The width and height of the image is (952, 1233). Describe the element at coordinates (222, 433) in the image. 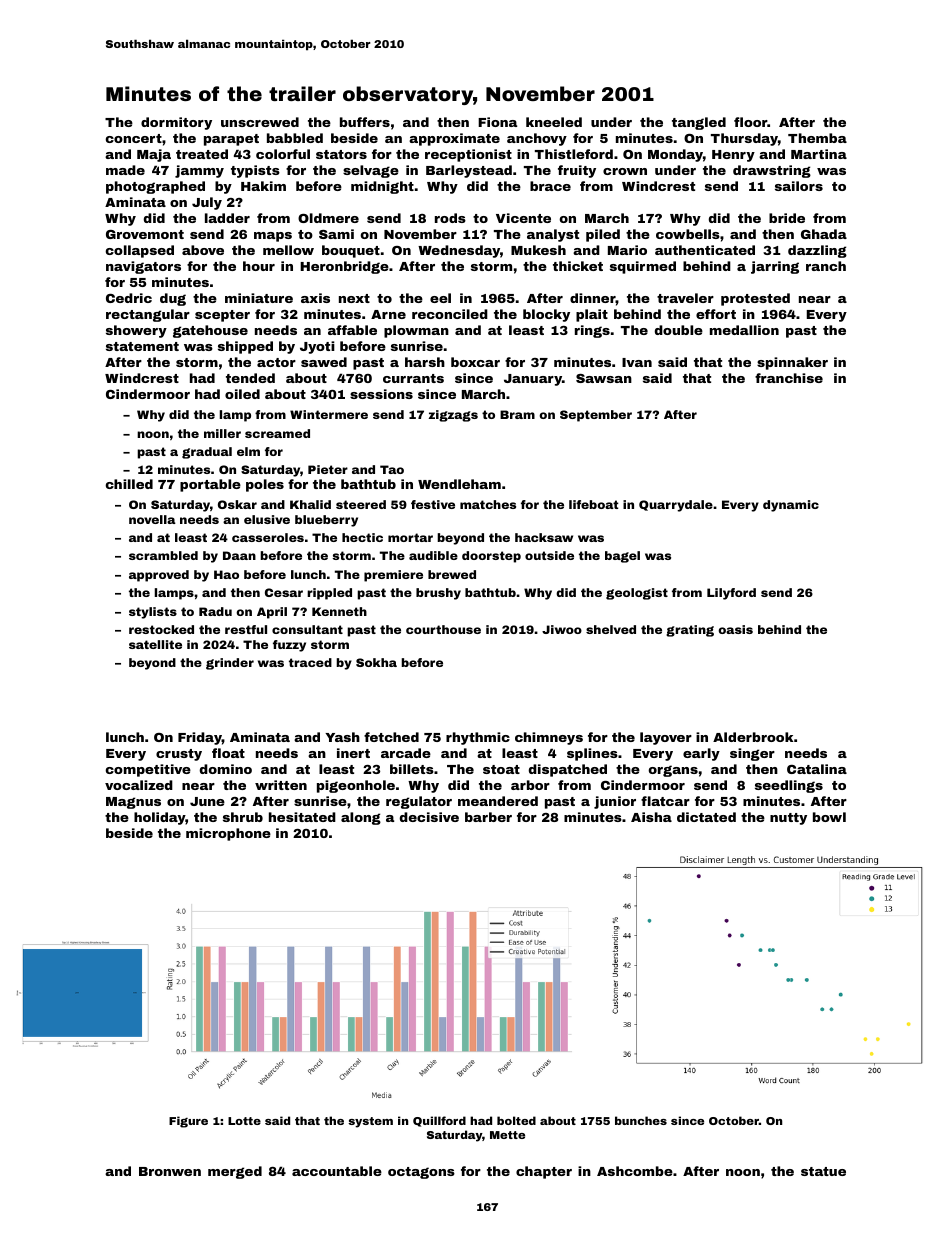

I see `miller` at that location.
